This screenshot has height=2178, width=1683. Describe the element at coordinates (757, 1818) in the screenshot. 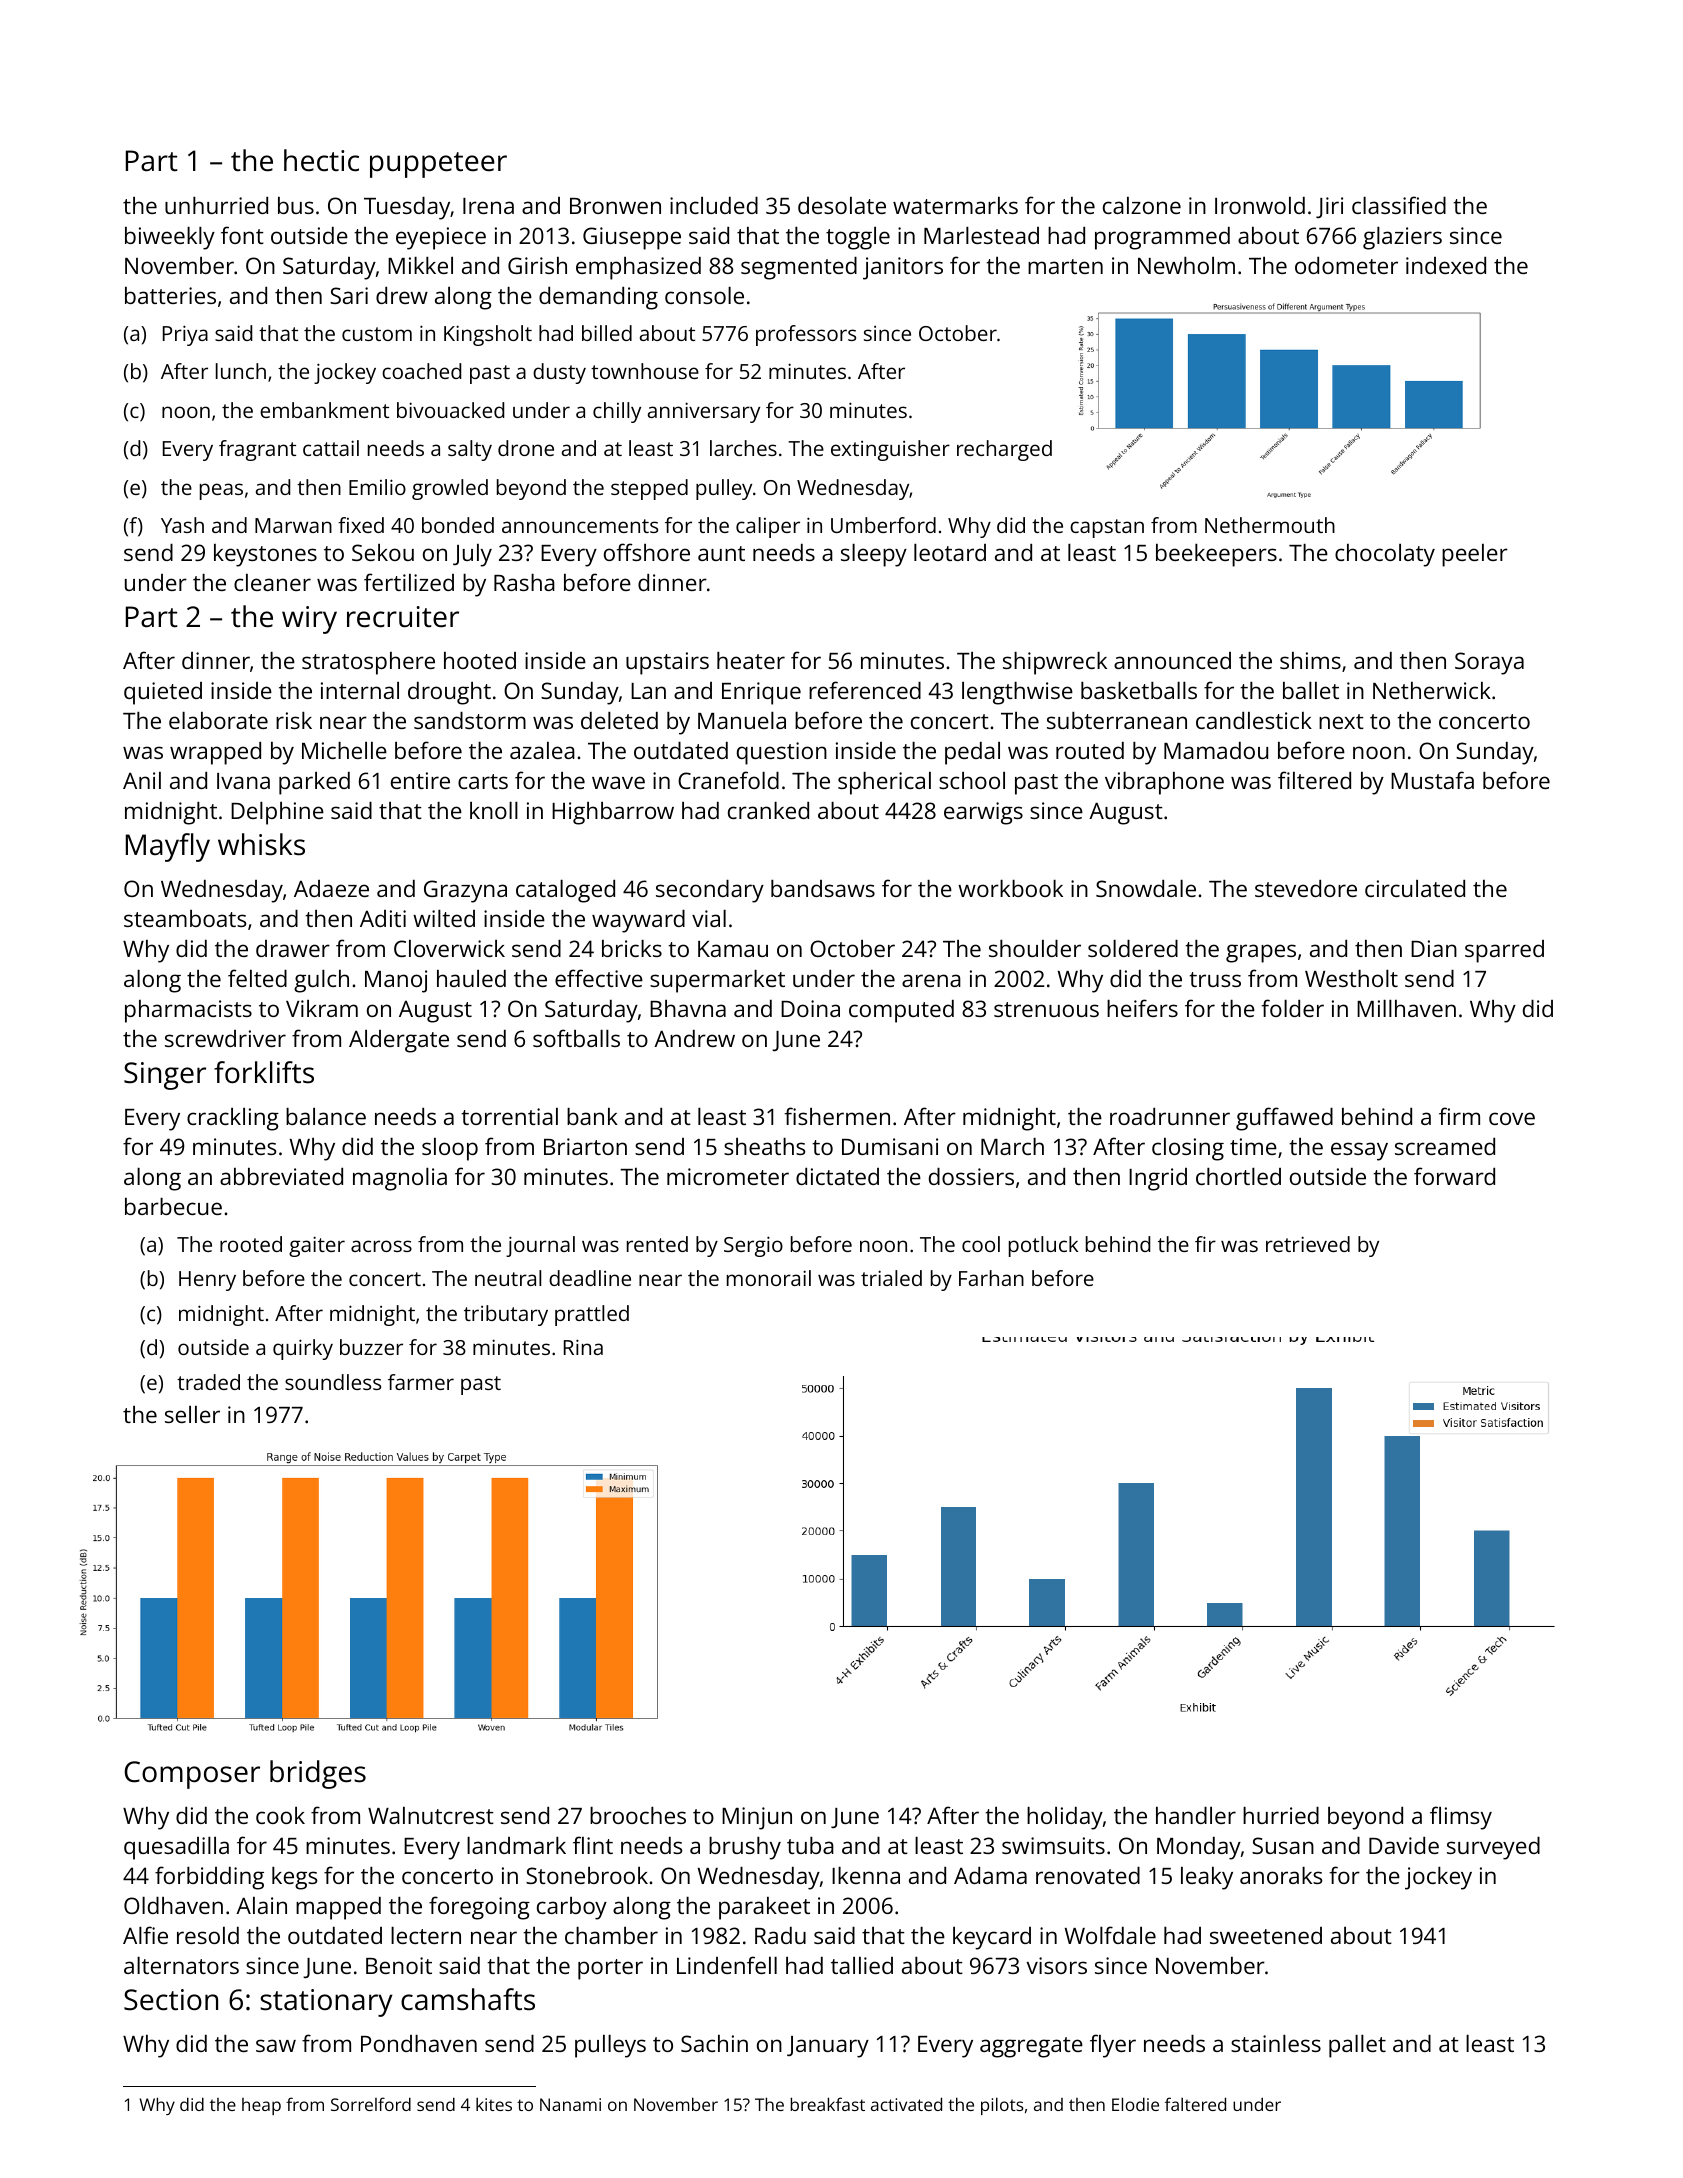

I see `Minjun` at that location.
